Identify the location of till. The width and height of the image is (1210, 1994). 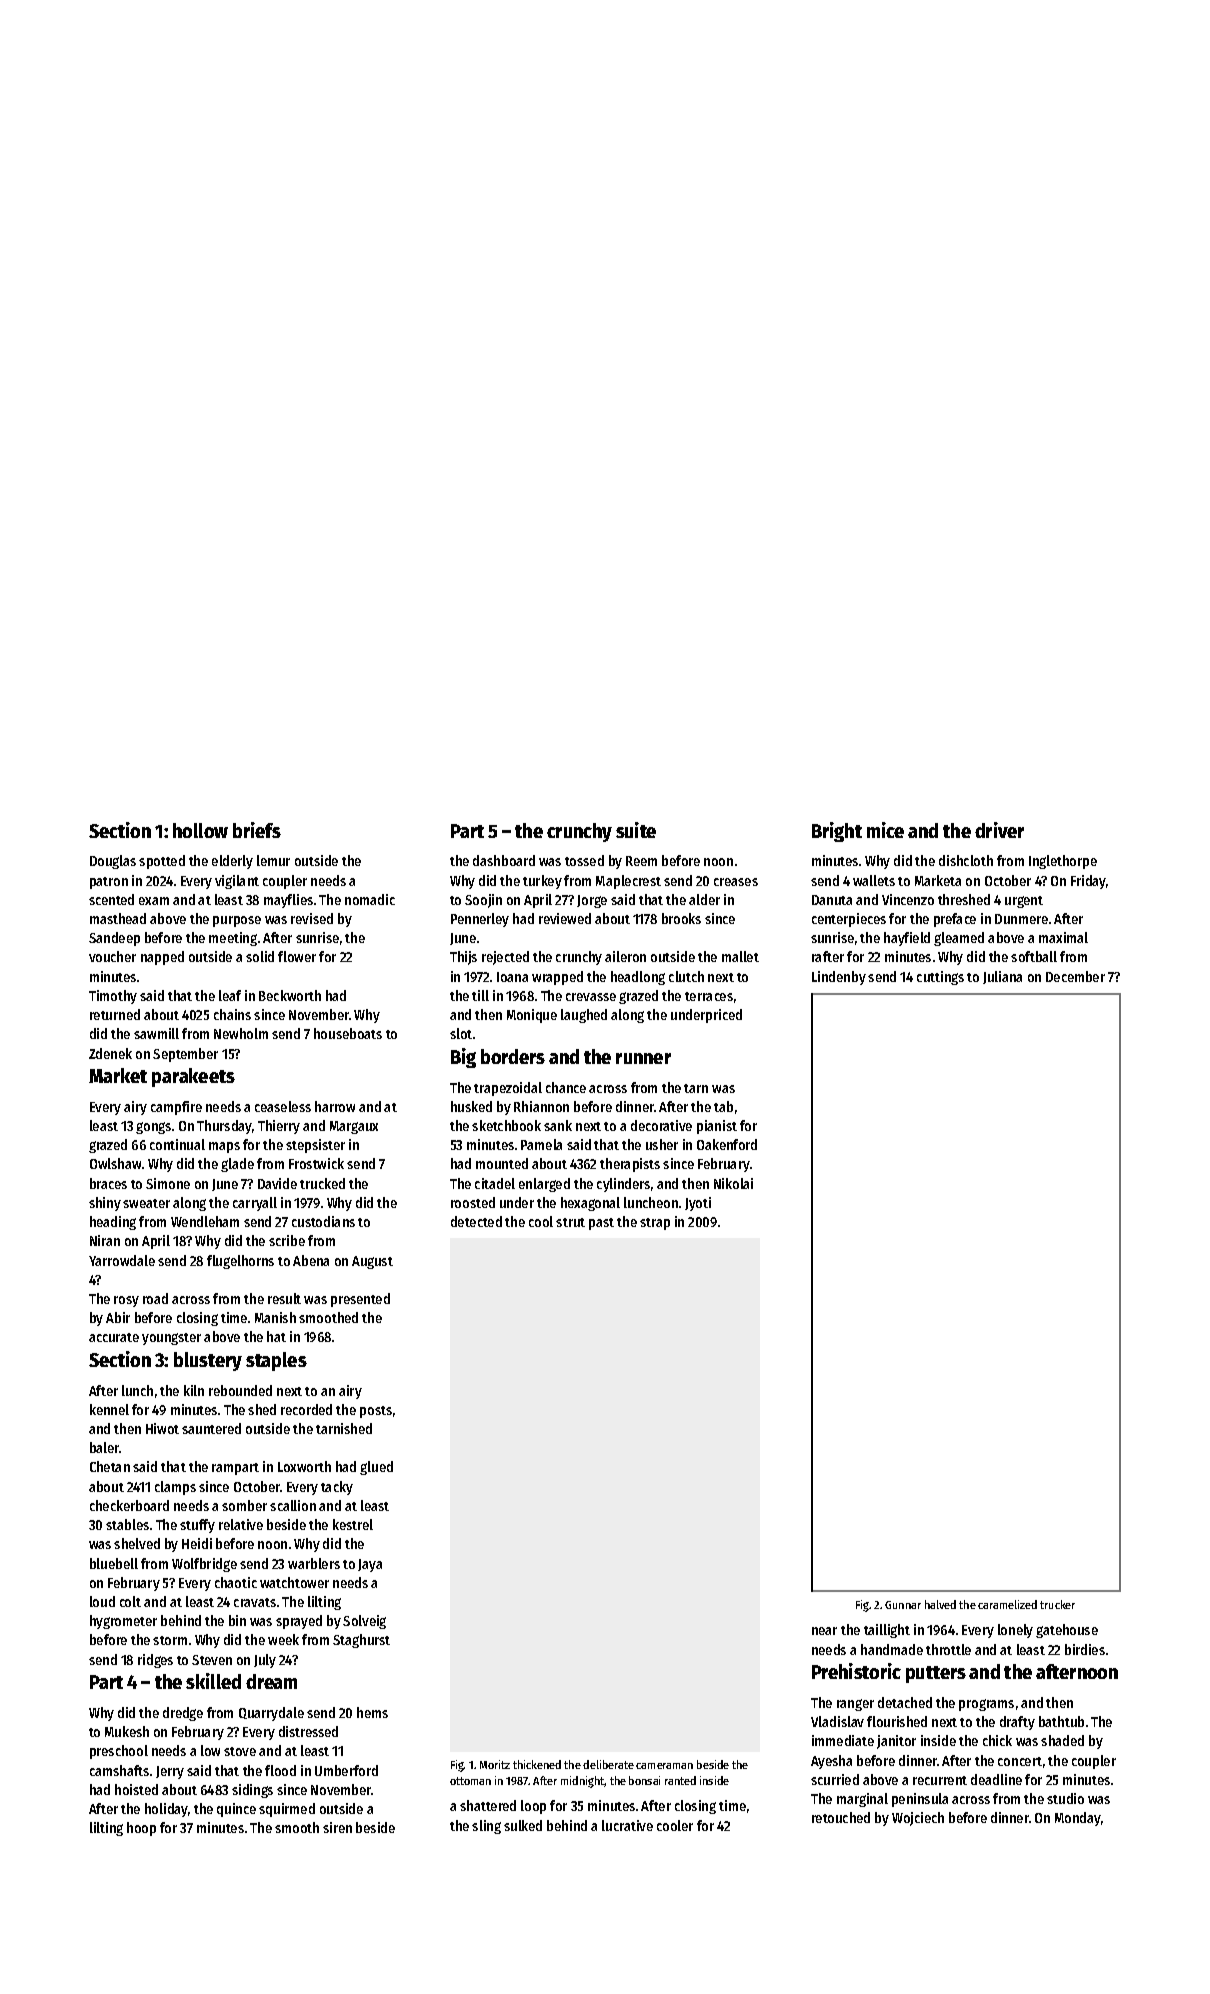
(480, 995).
